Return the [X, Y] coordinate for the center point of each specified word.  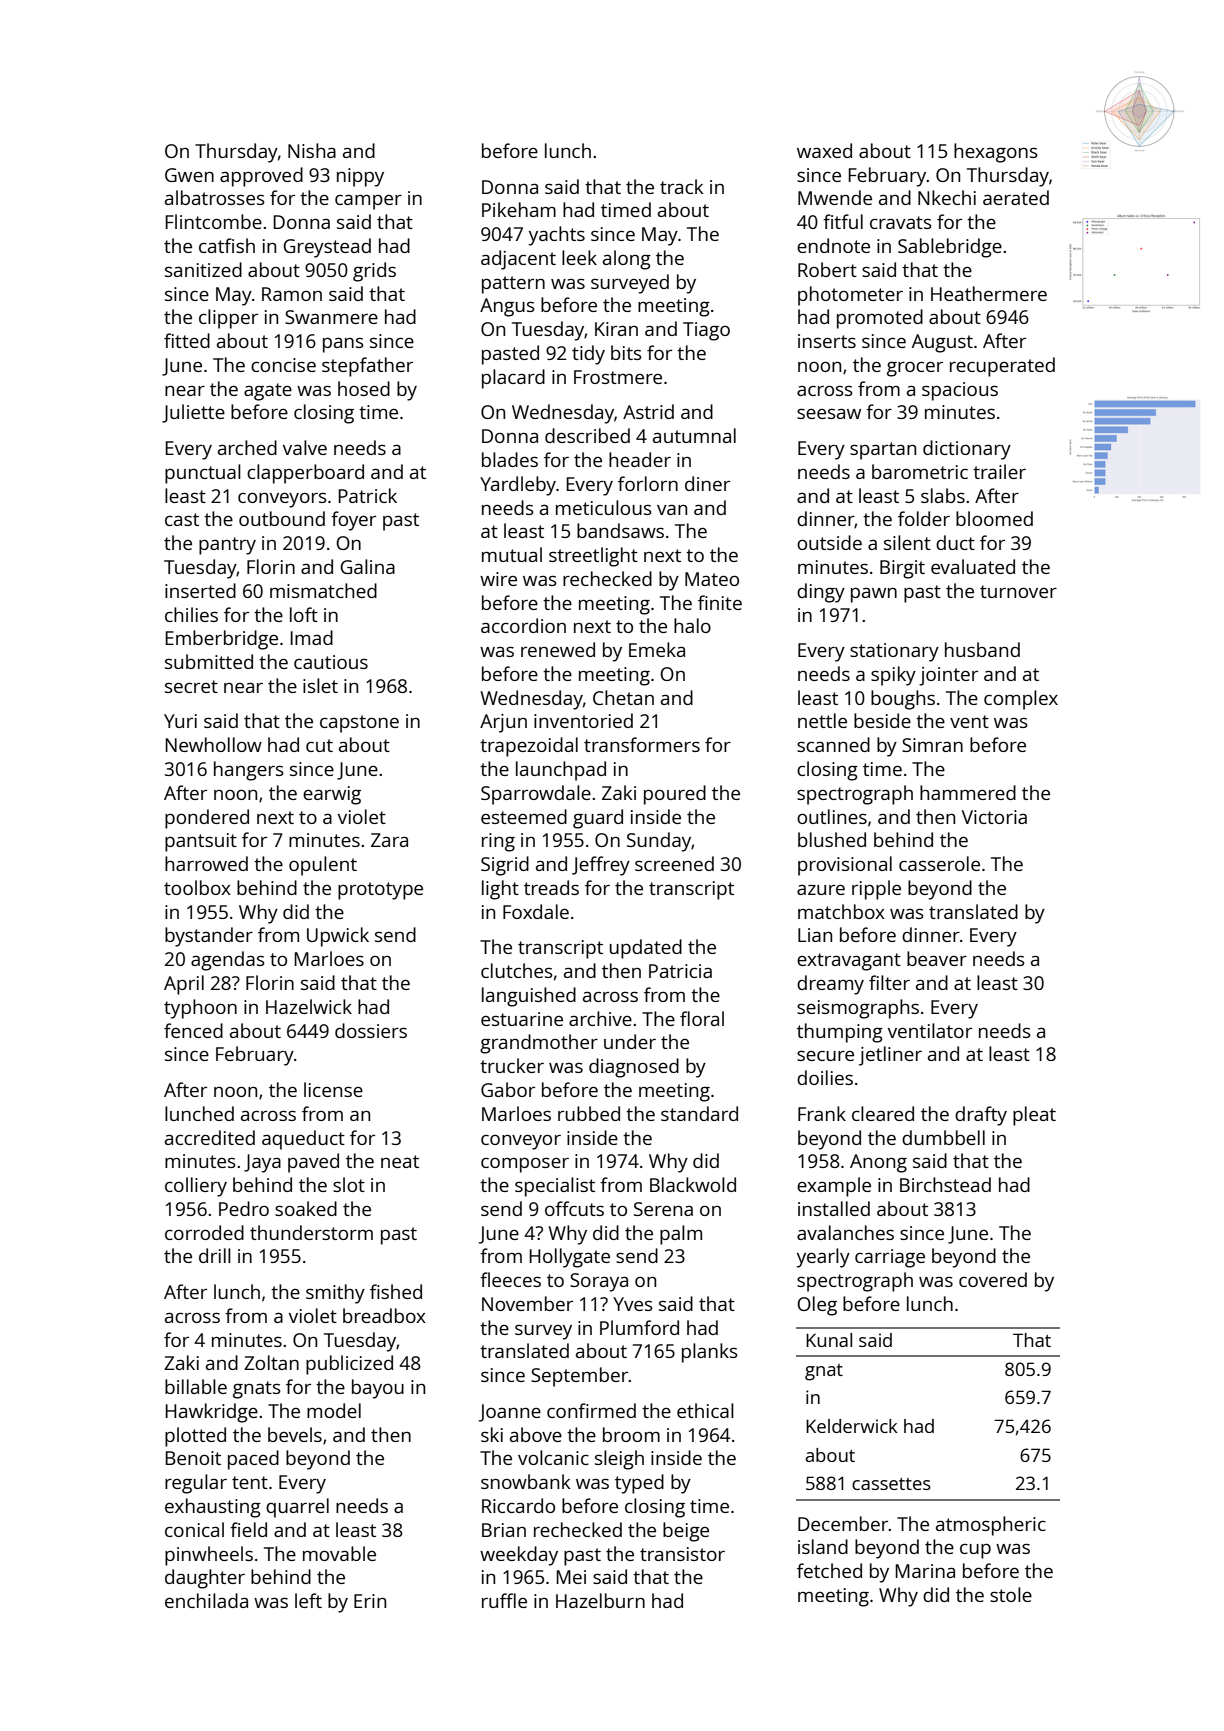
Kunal [829, 1340]
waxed [824, 150]
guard [598, 819]
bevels [295, 1434]
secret [191, 686]
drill [215, 1255]
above [536, 1434]
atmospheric [991, 1526]
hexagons [996, 153]
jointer [948, 676]
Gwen [189, 175]
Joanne [510, 1413]
